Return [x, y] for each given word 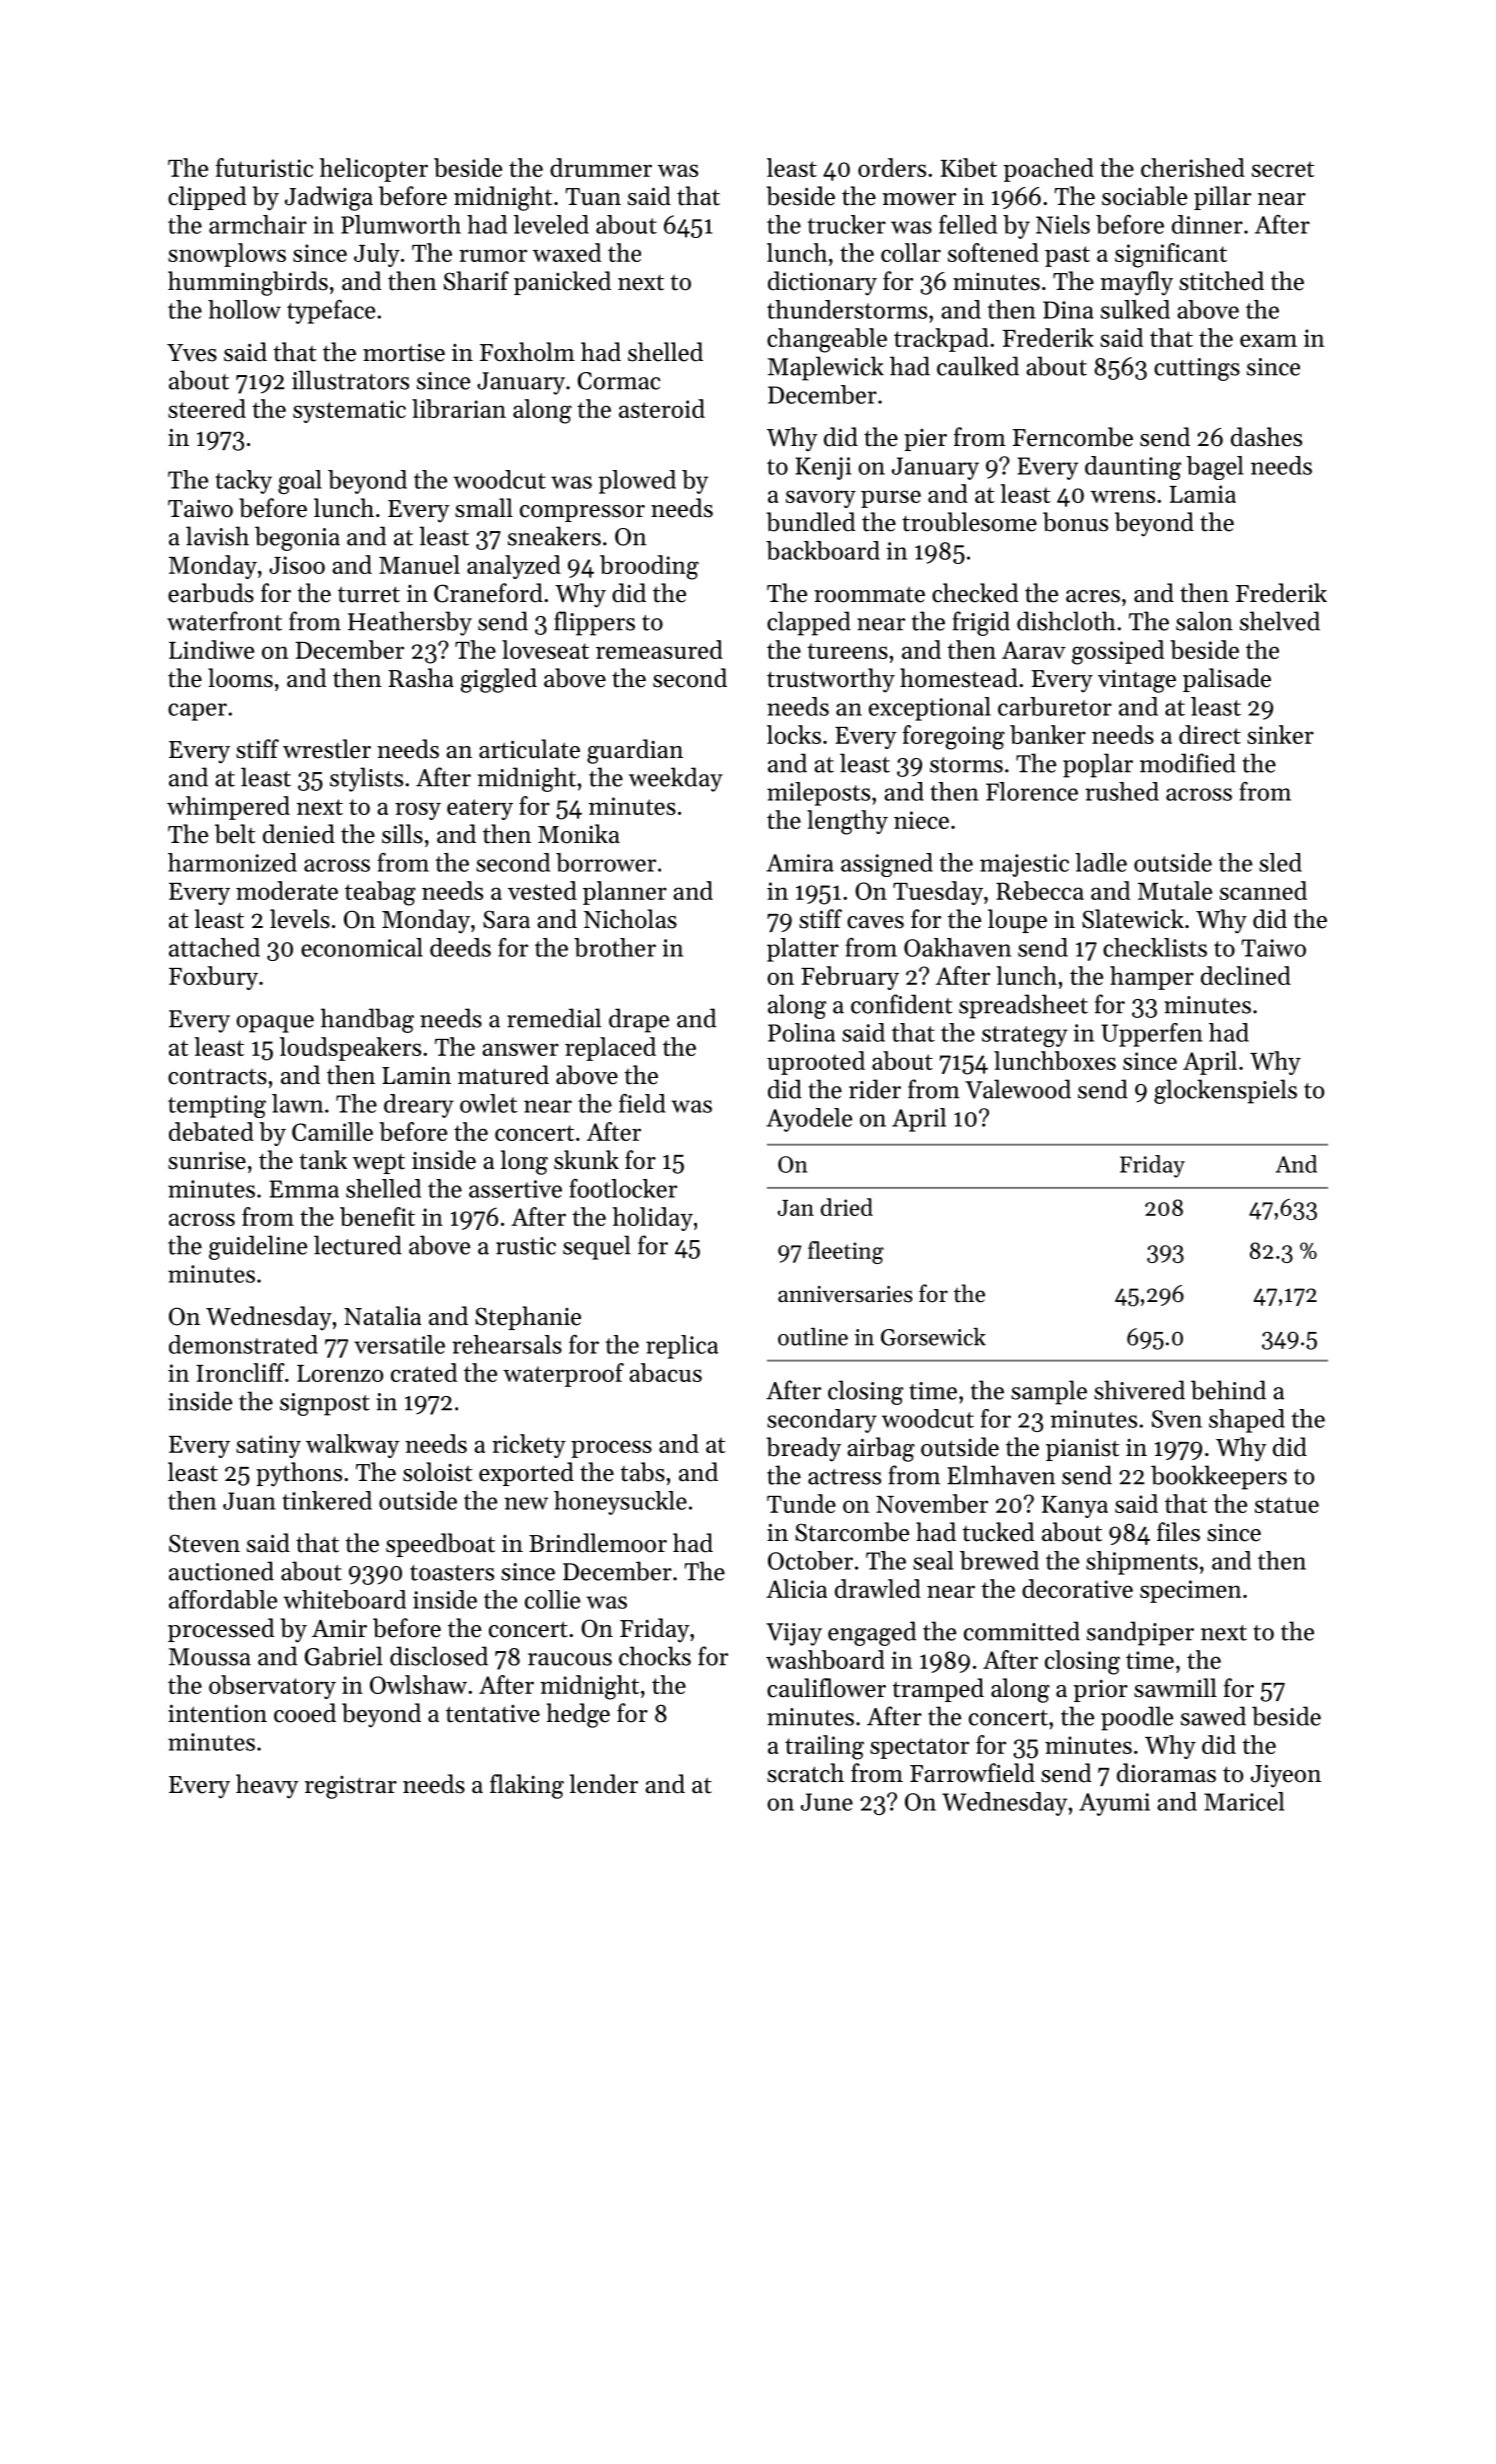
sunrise [207, 1160]
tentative [493, 1714]
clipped [207, 198]
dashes [1266, 437]
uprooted [816, 1063]
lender [604, 1784]
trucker [847, 224]
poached [1048, 170]
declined [1246, 975]
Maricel [1244, 1801]
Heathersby [410, 623]
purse [891, 499]
